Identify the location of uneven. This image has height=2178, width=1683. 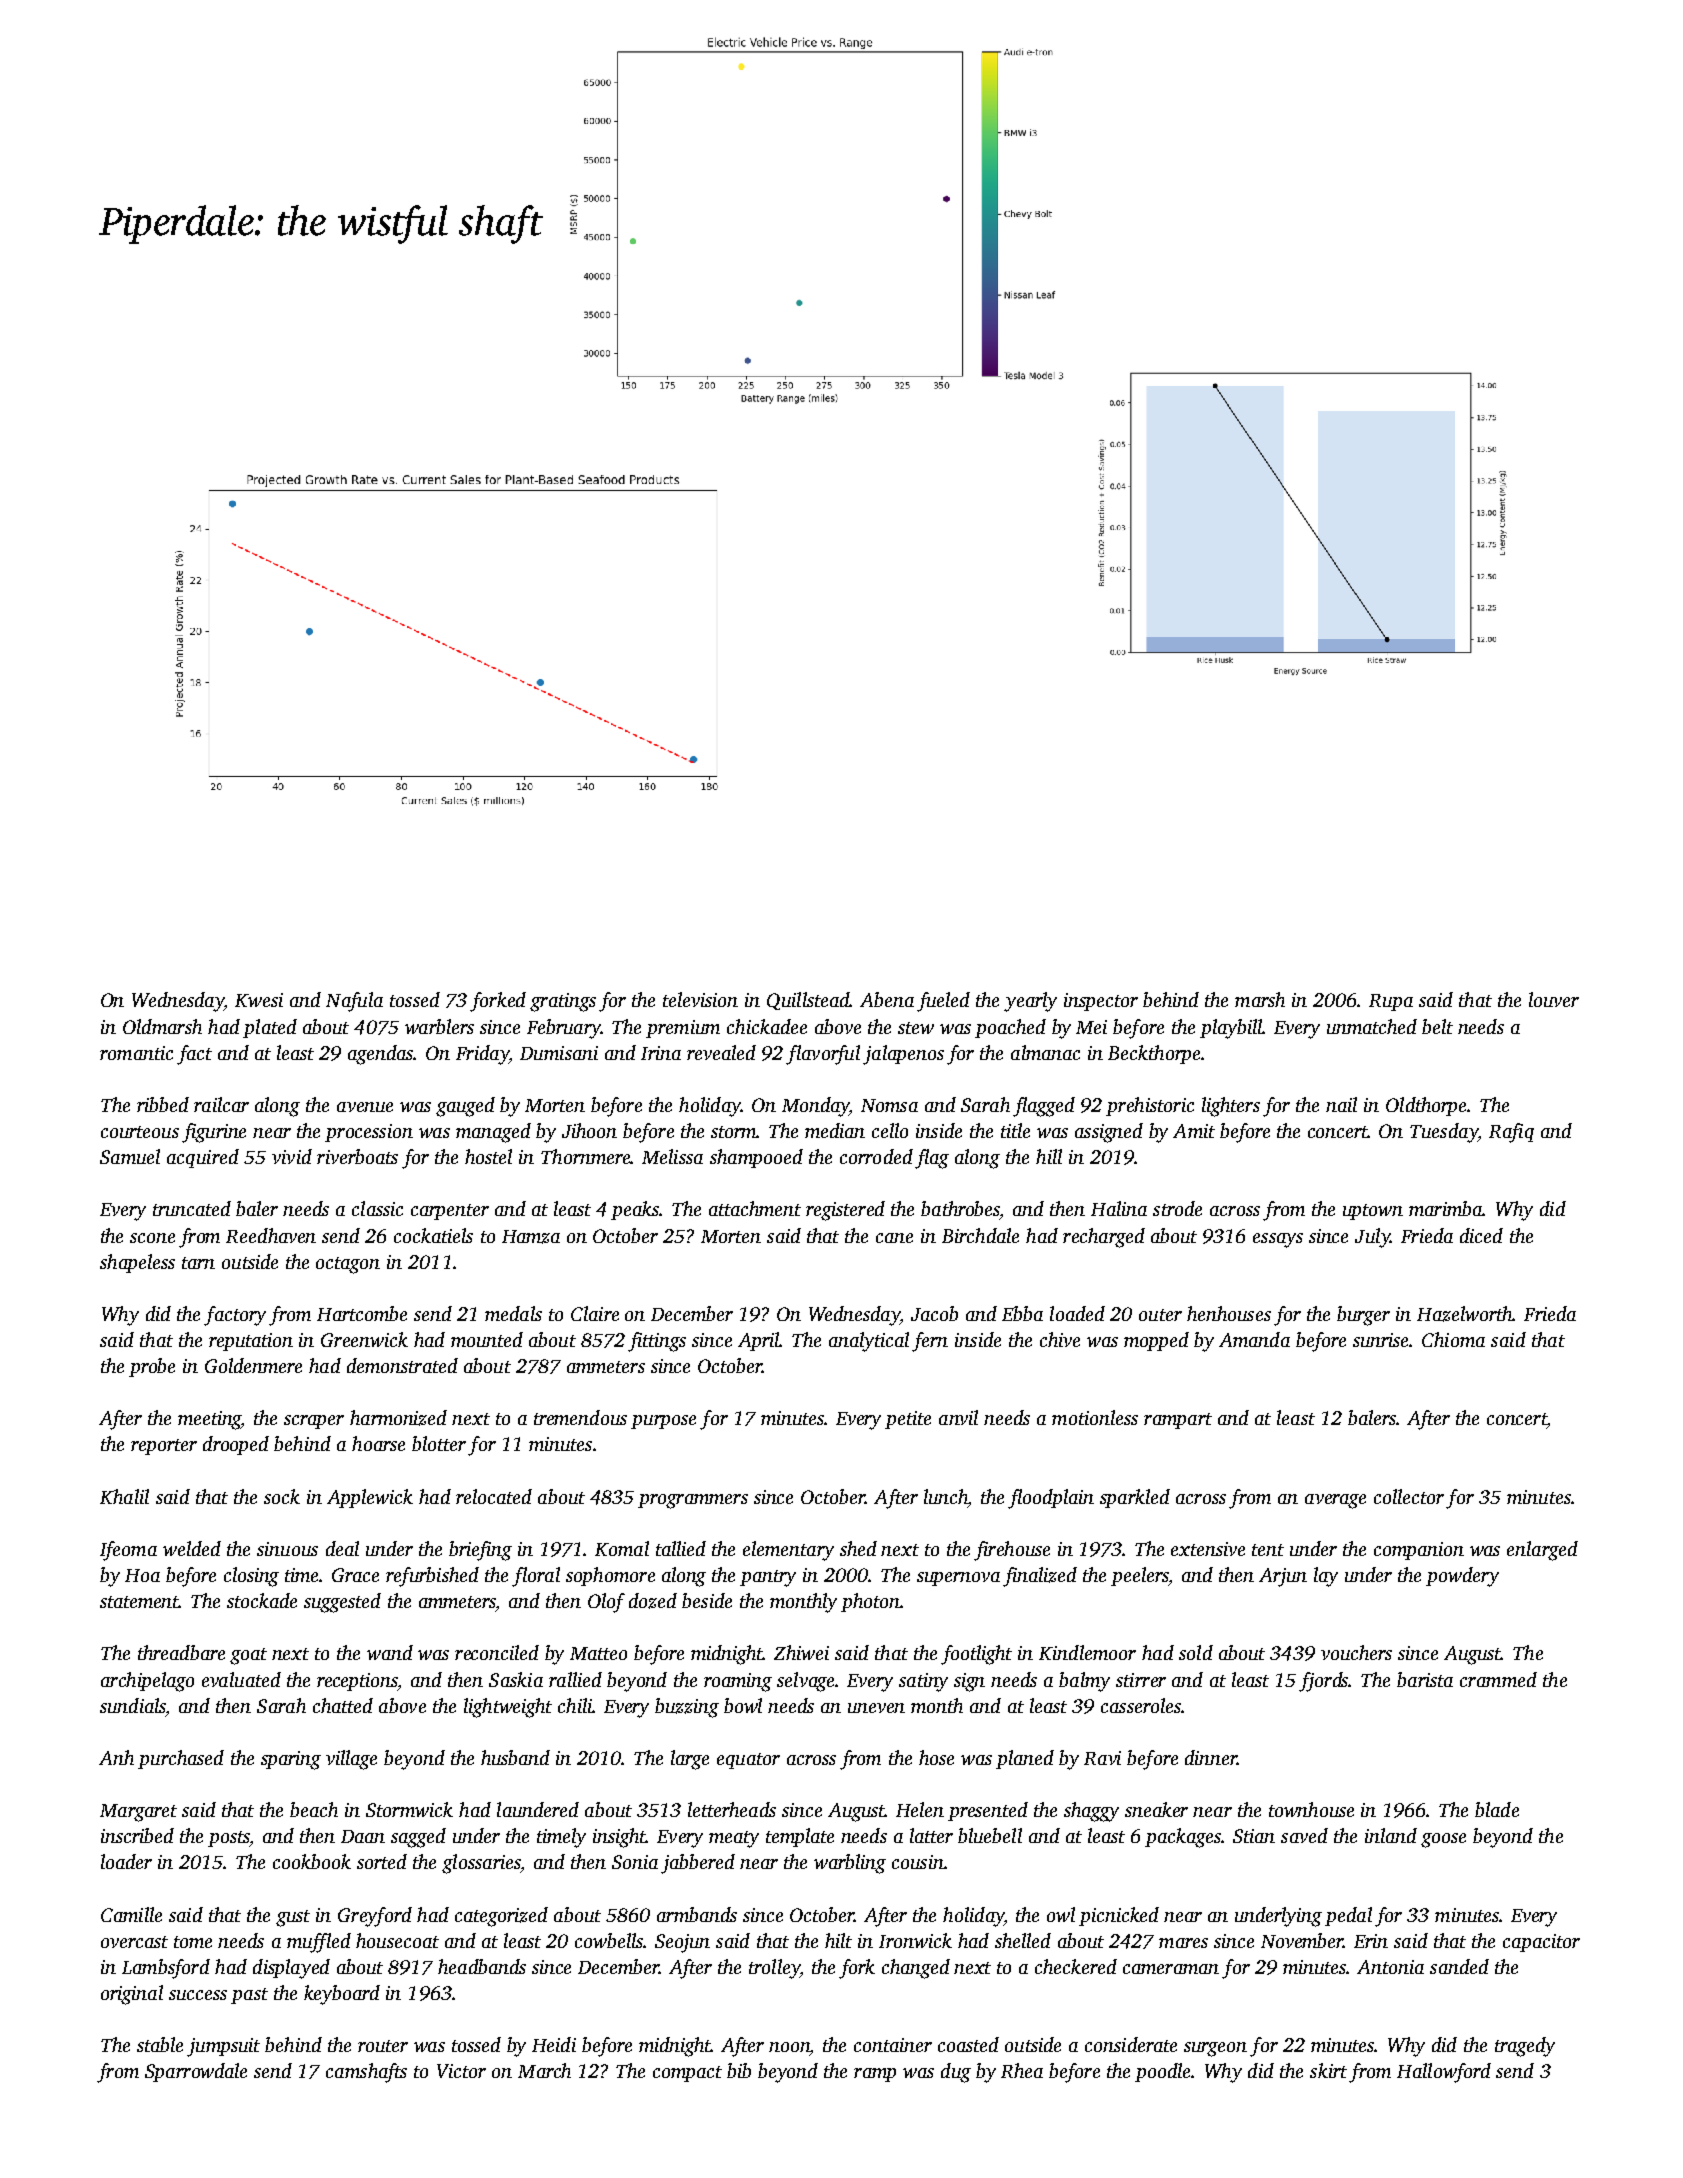
(876, 1708).
